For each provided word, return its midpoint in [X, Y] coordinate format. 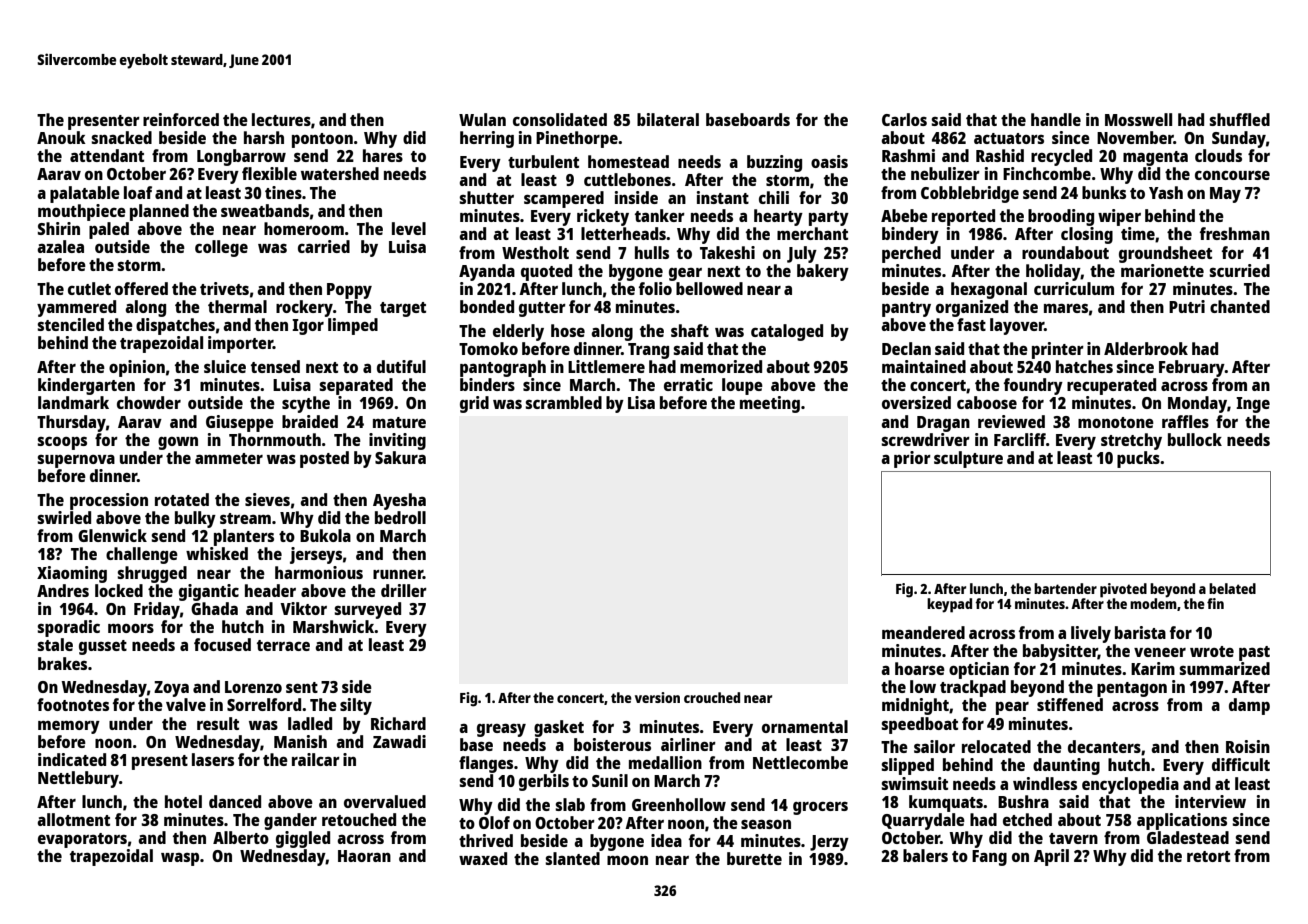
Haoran [364, 856]
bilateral [668, 119]
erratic [688, 384]
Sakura [400, 457]
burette [754, 858]
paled [109, 230]
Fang [989, 858]
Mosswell [1138, 119]
